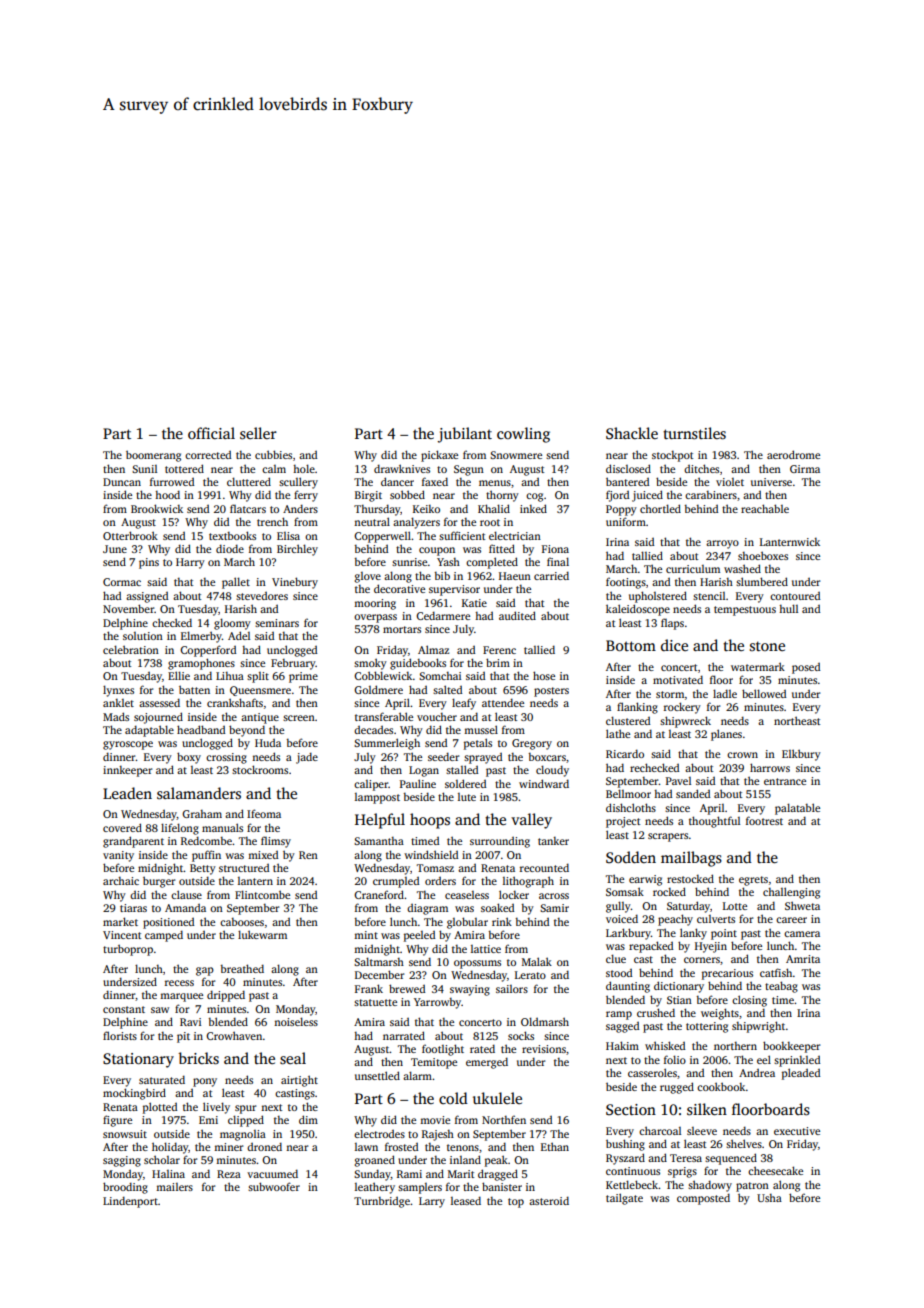 The width and height of the page is (924, 1308). I want to click on Huda, so click(268, 743).
